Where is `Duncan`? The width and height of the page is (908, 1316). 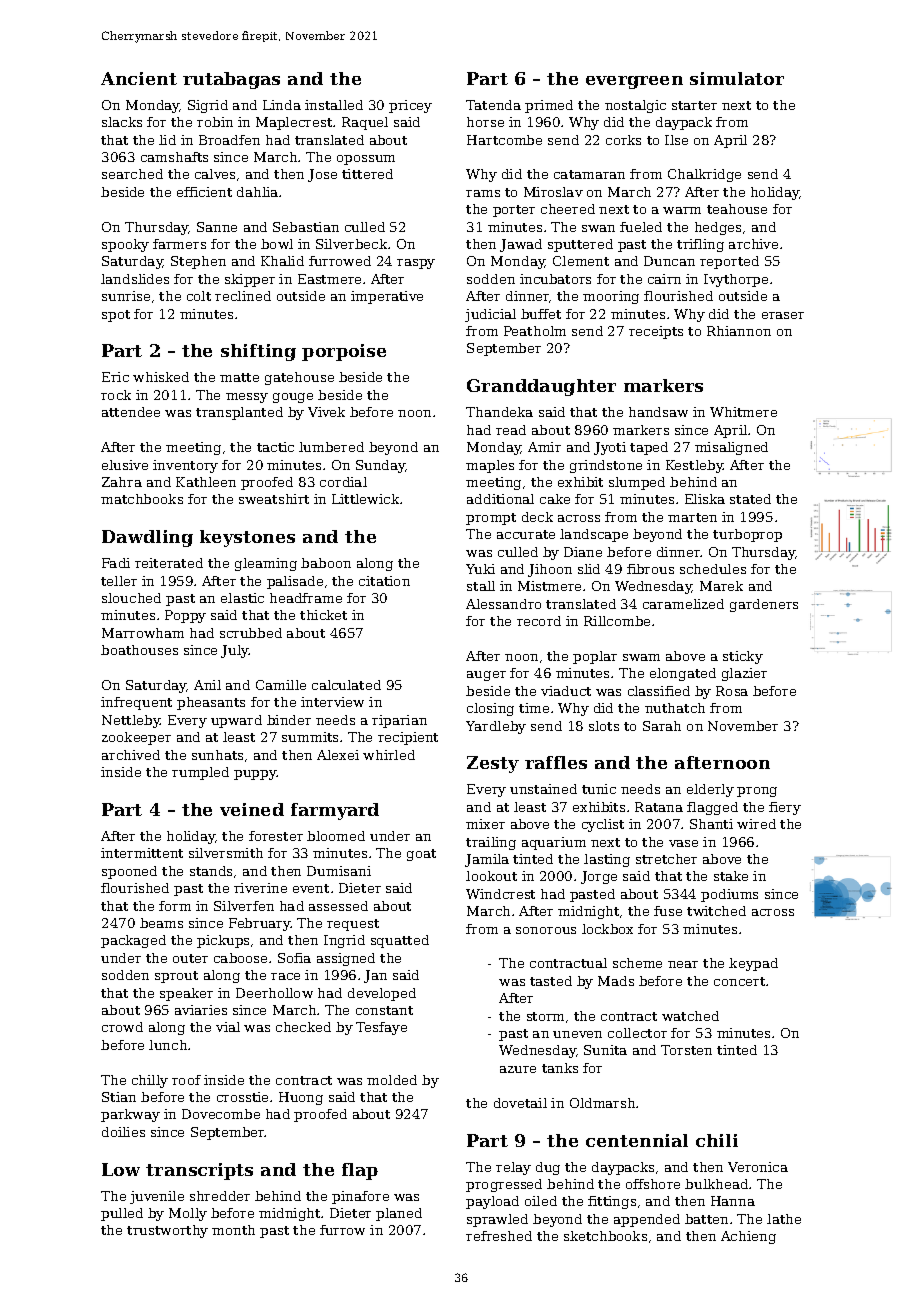
Duncan is located at coordinates (669, 261).
